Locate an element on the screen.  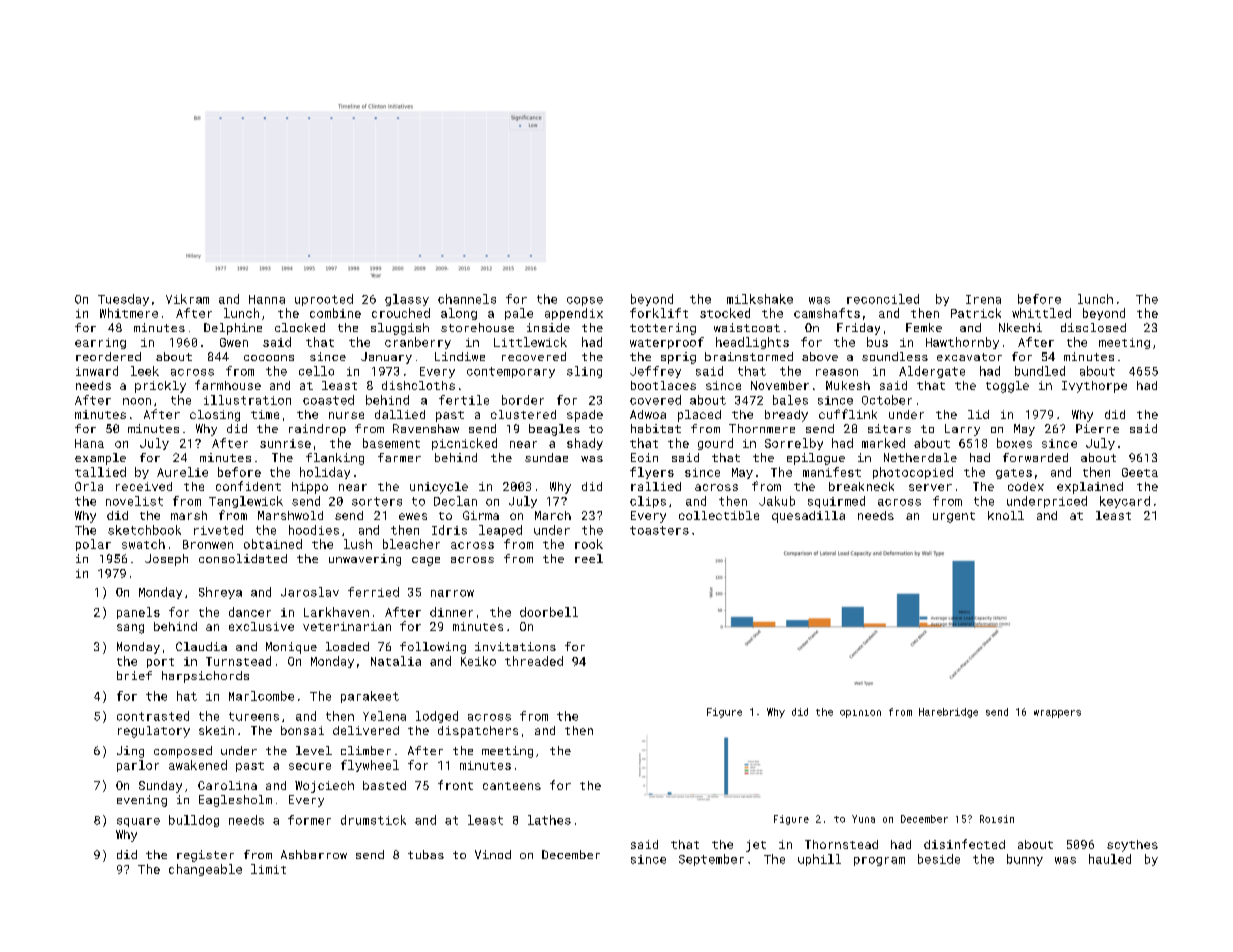
Marlcombe is located at coordinates (261, 696).
